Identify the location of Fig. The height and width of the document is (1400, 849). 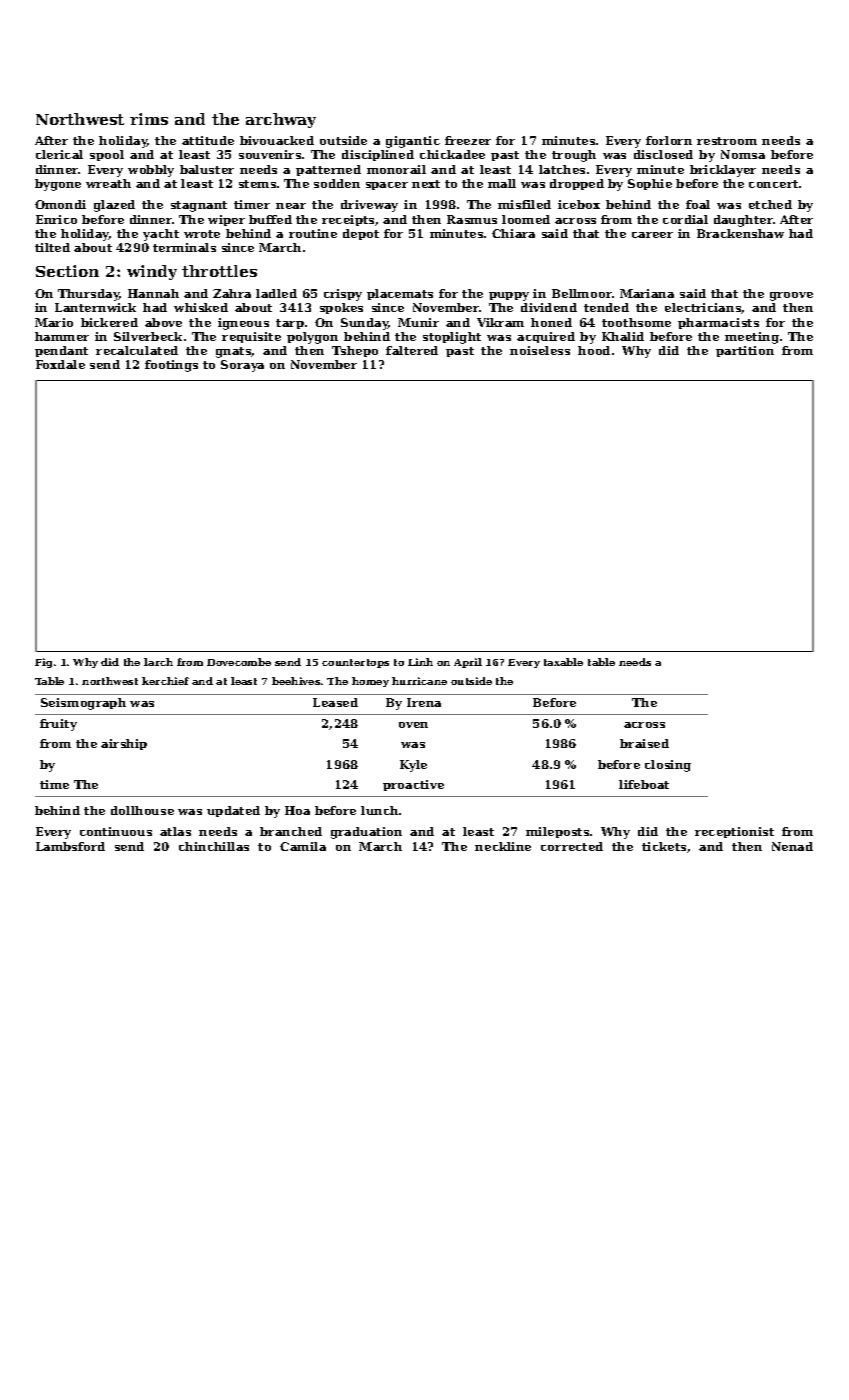
(43, 663).
